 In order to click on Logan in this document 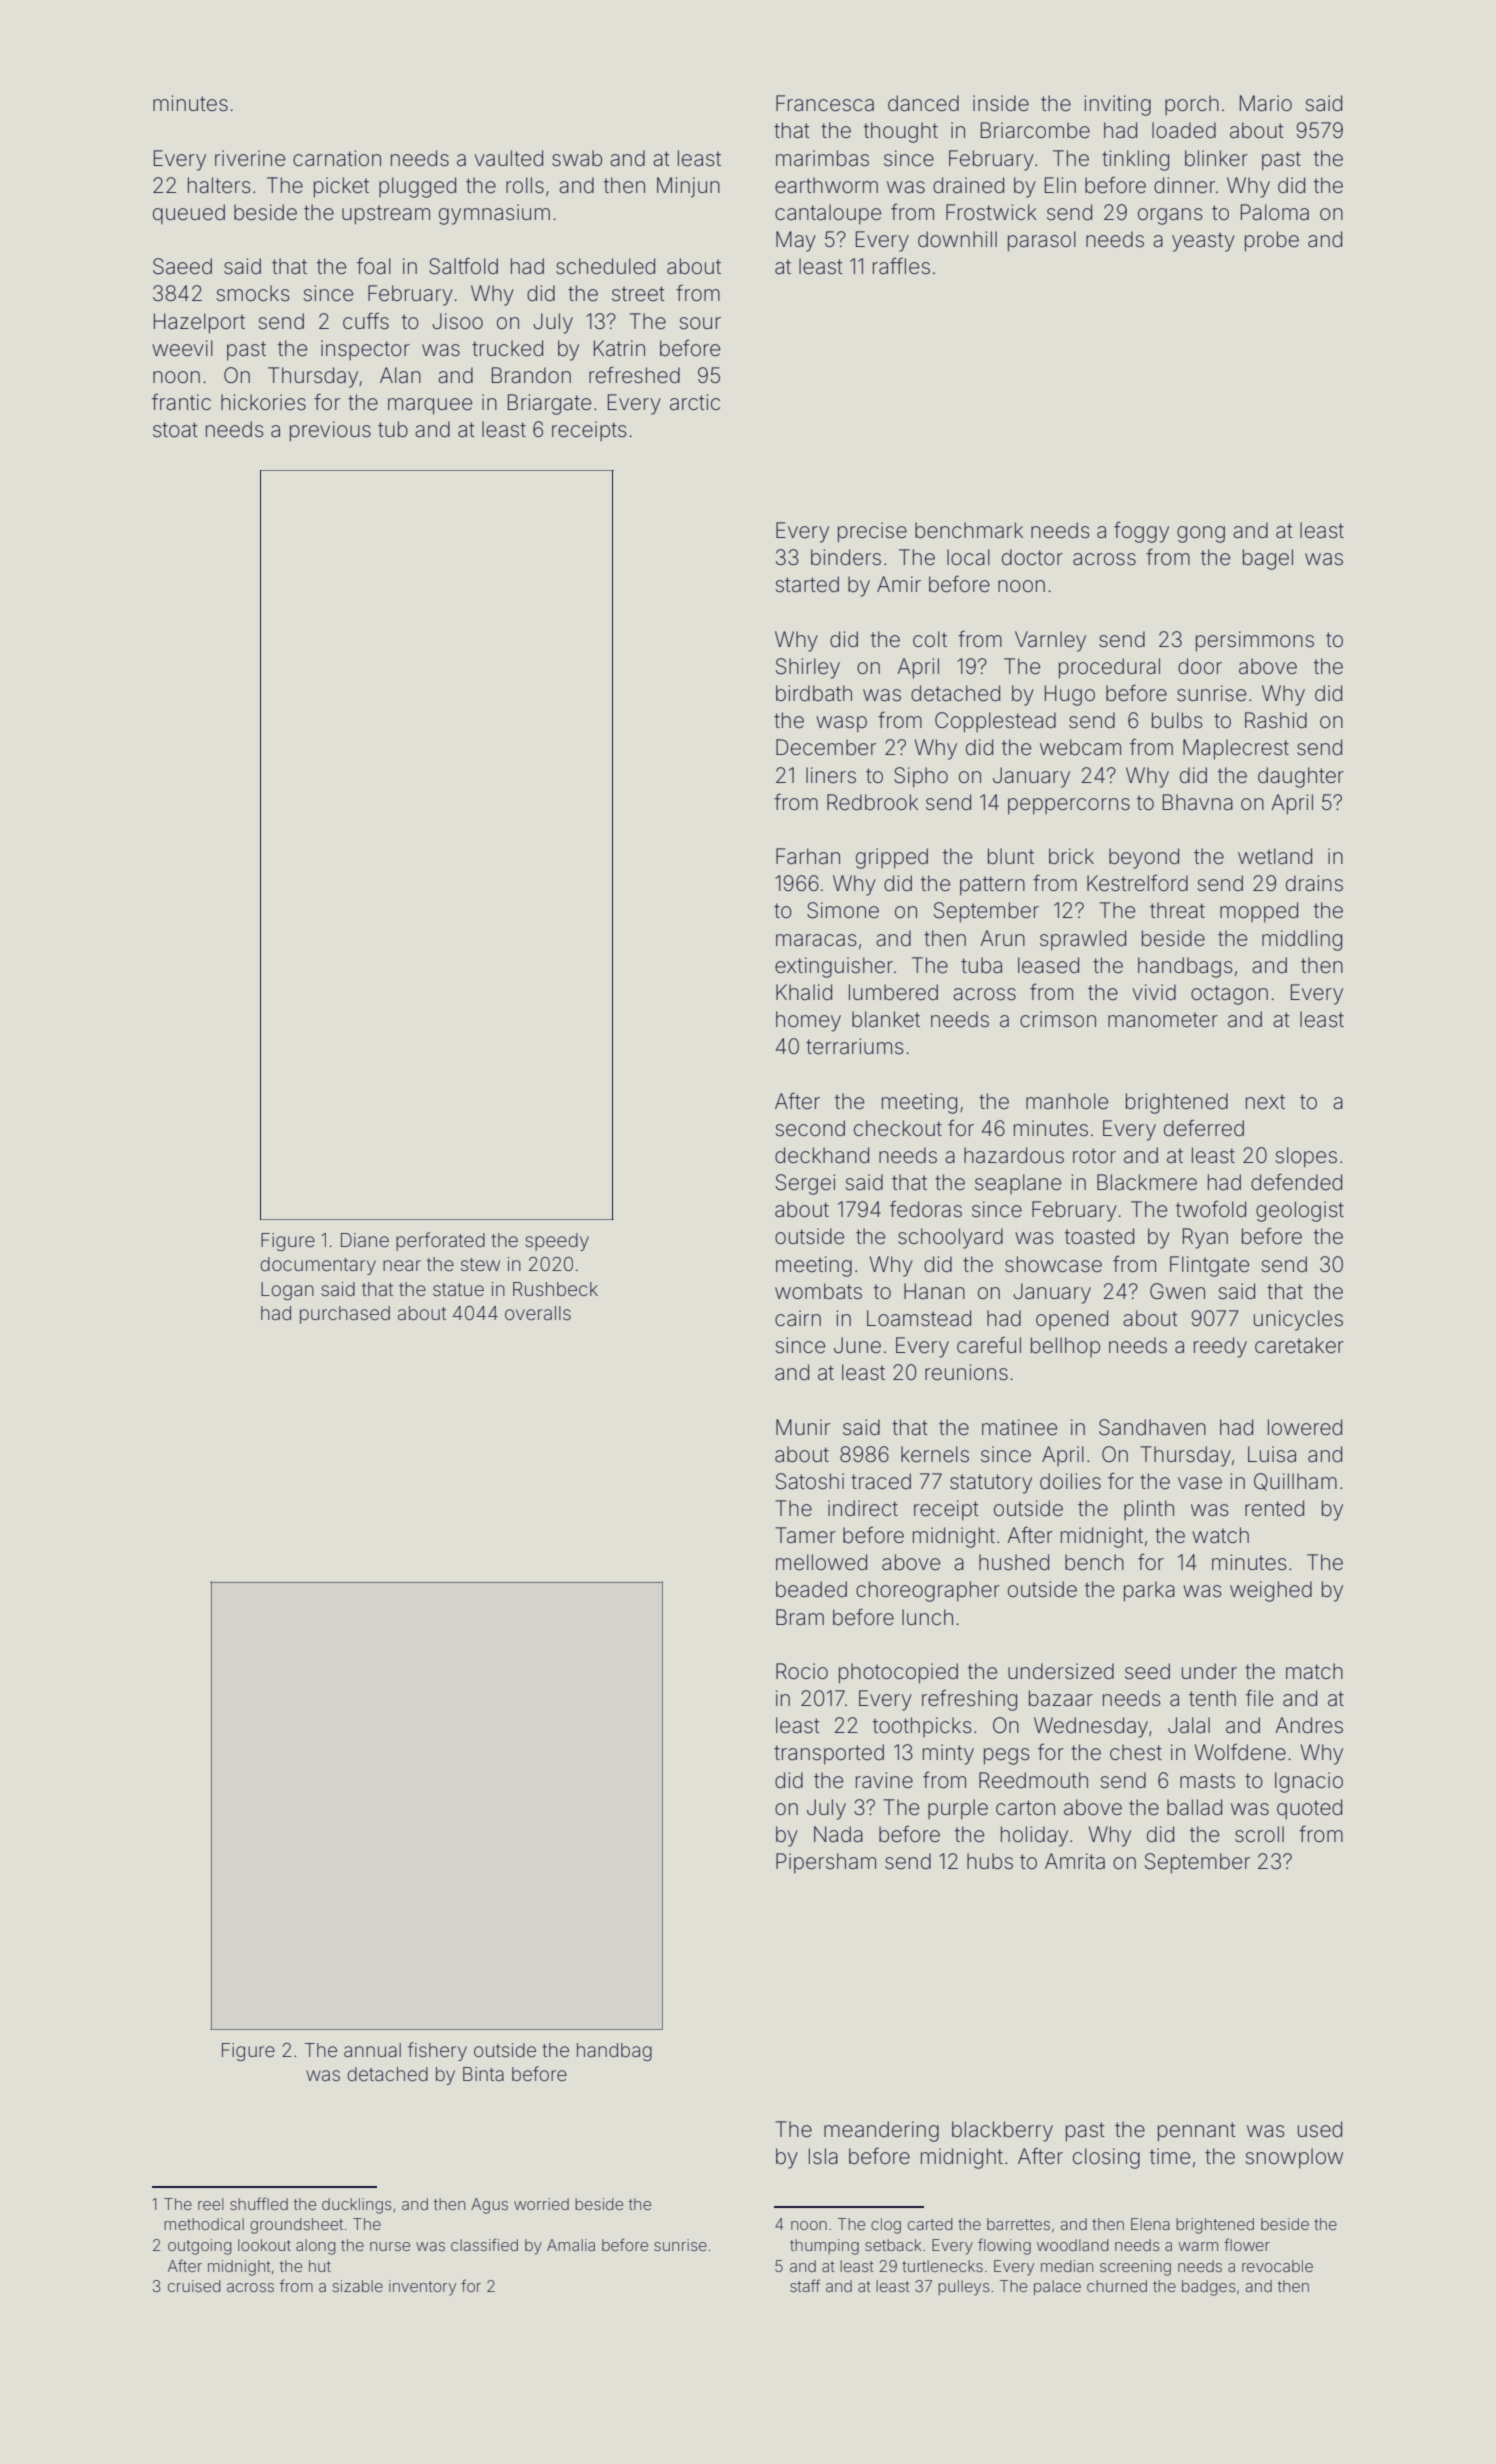, I will do `click(287, 1291)`.
